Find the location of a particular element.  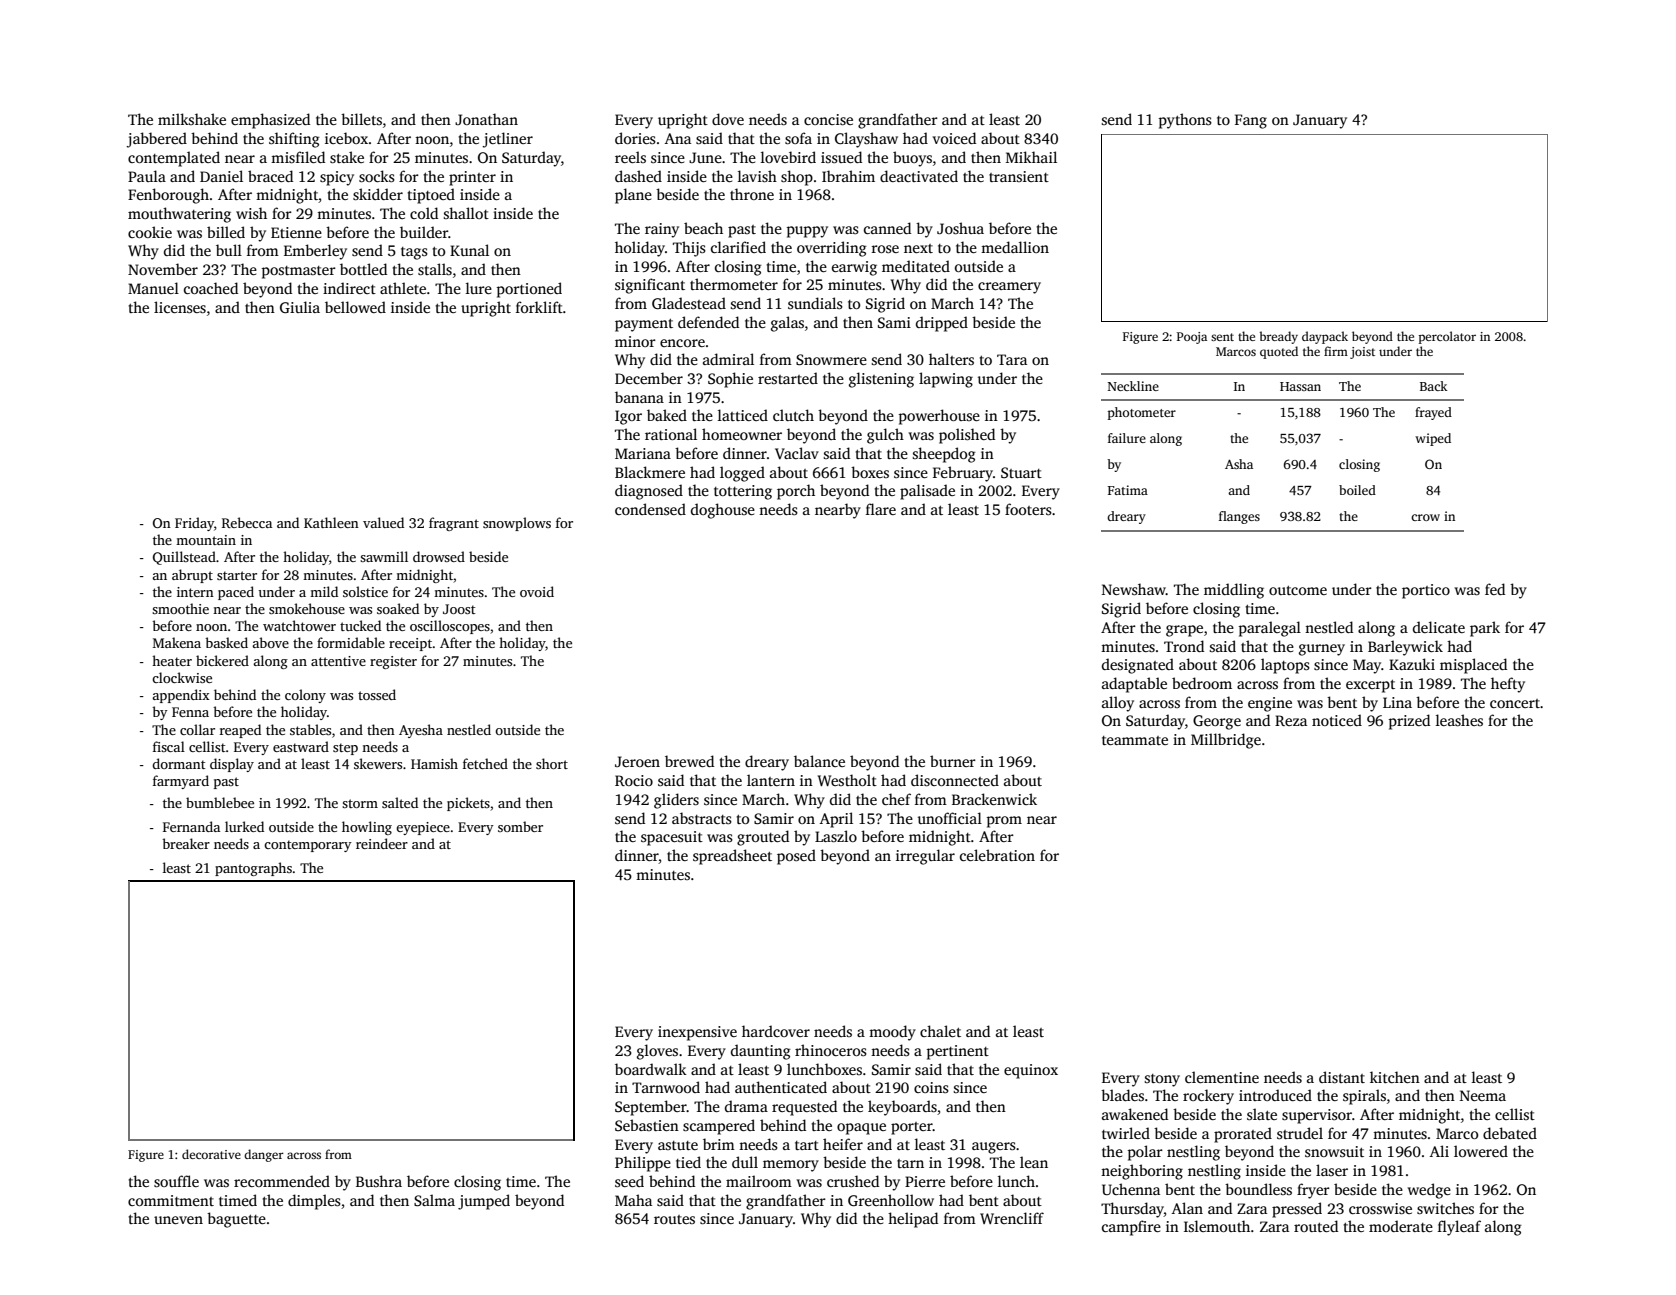

decorative is located at coordinates (211, 1154).
